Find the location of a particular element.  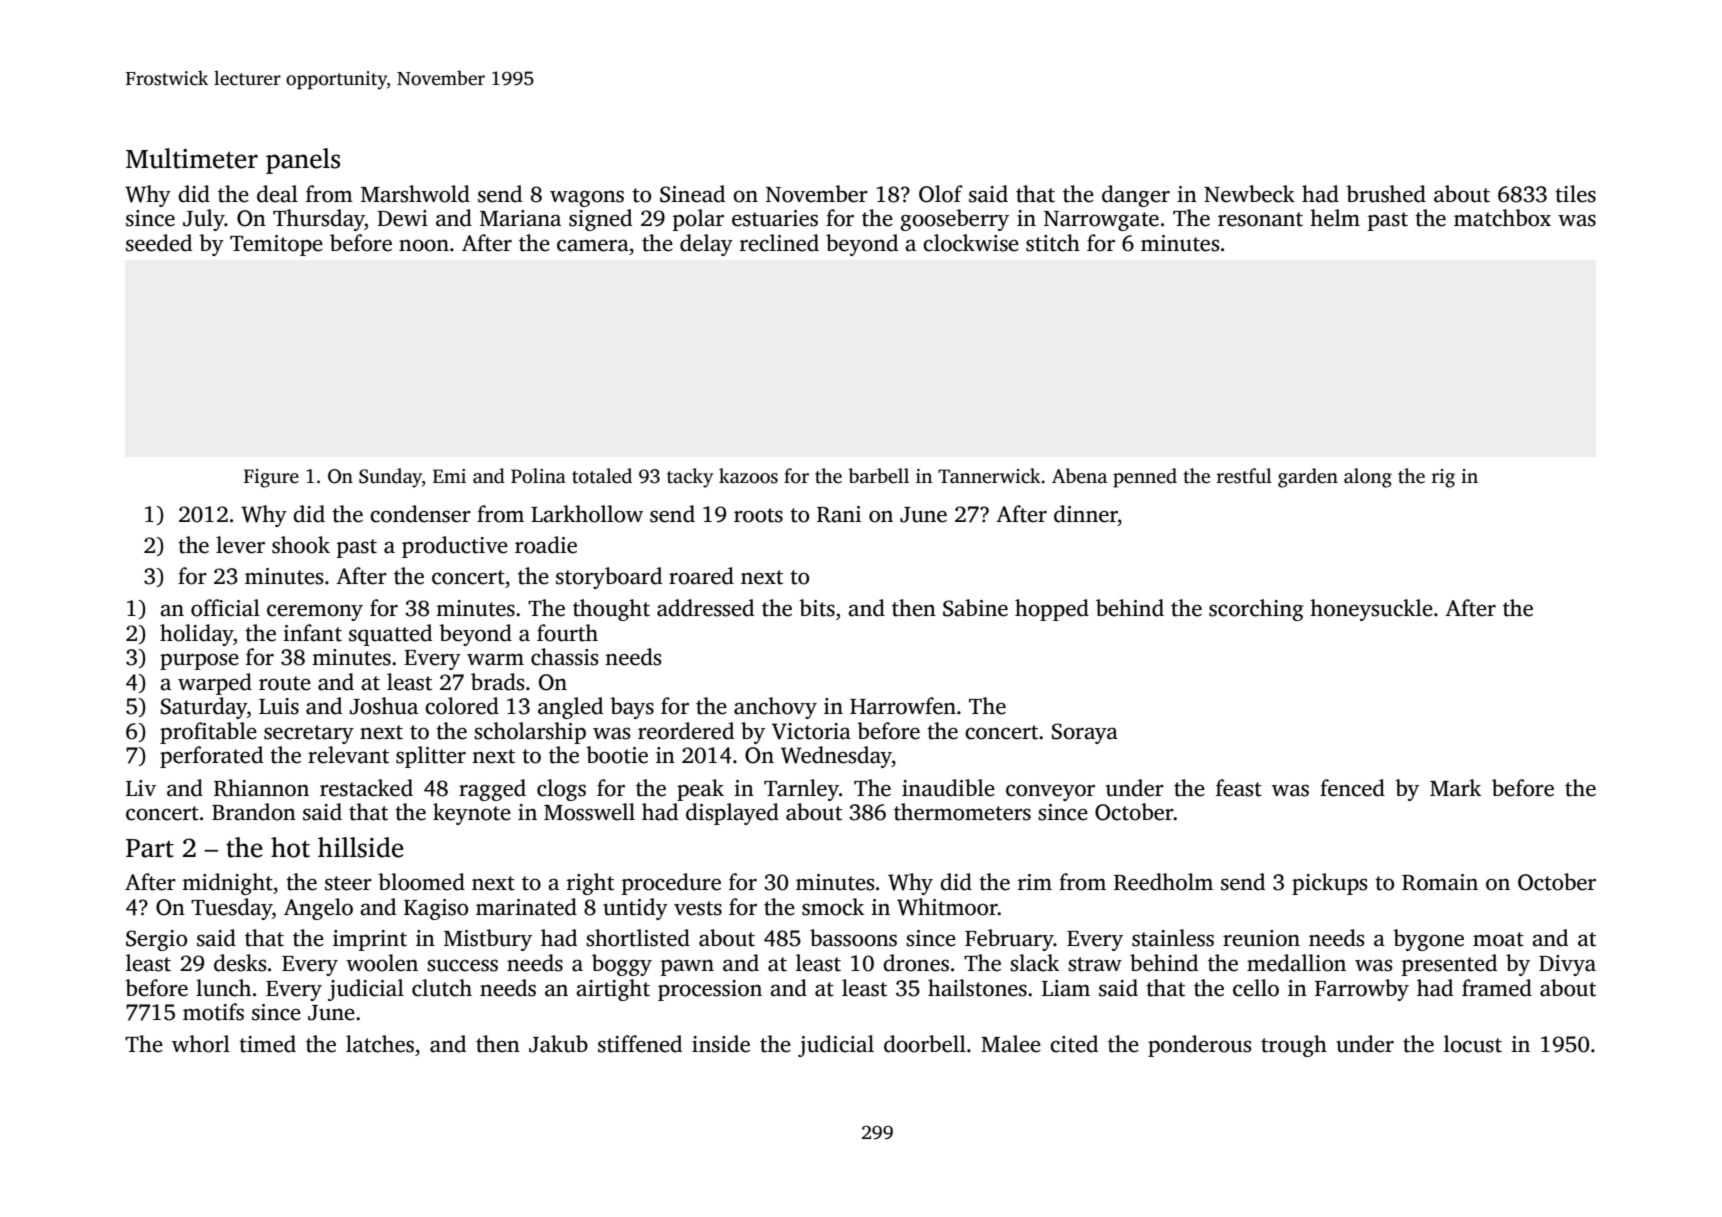

along is located at coordinates (1368, 478).
